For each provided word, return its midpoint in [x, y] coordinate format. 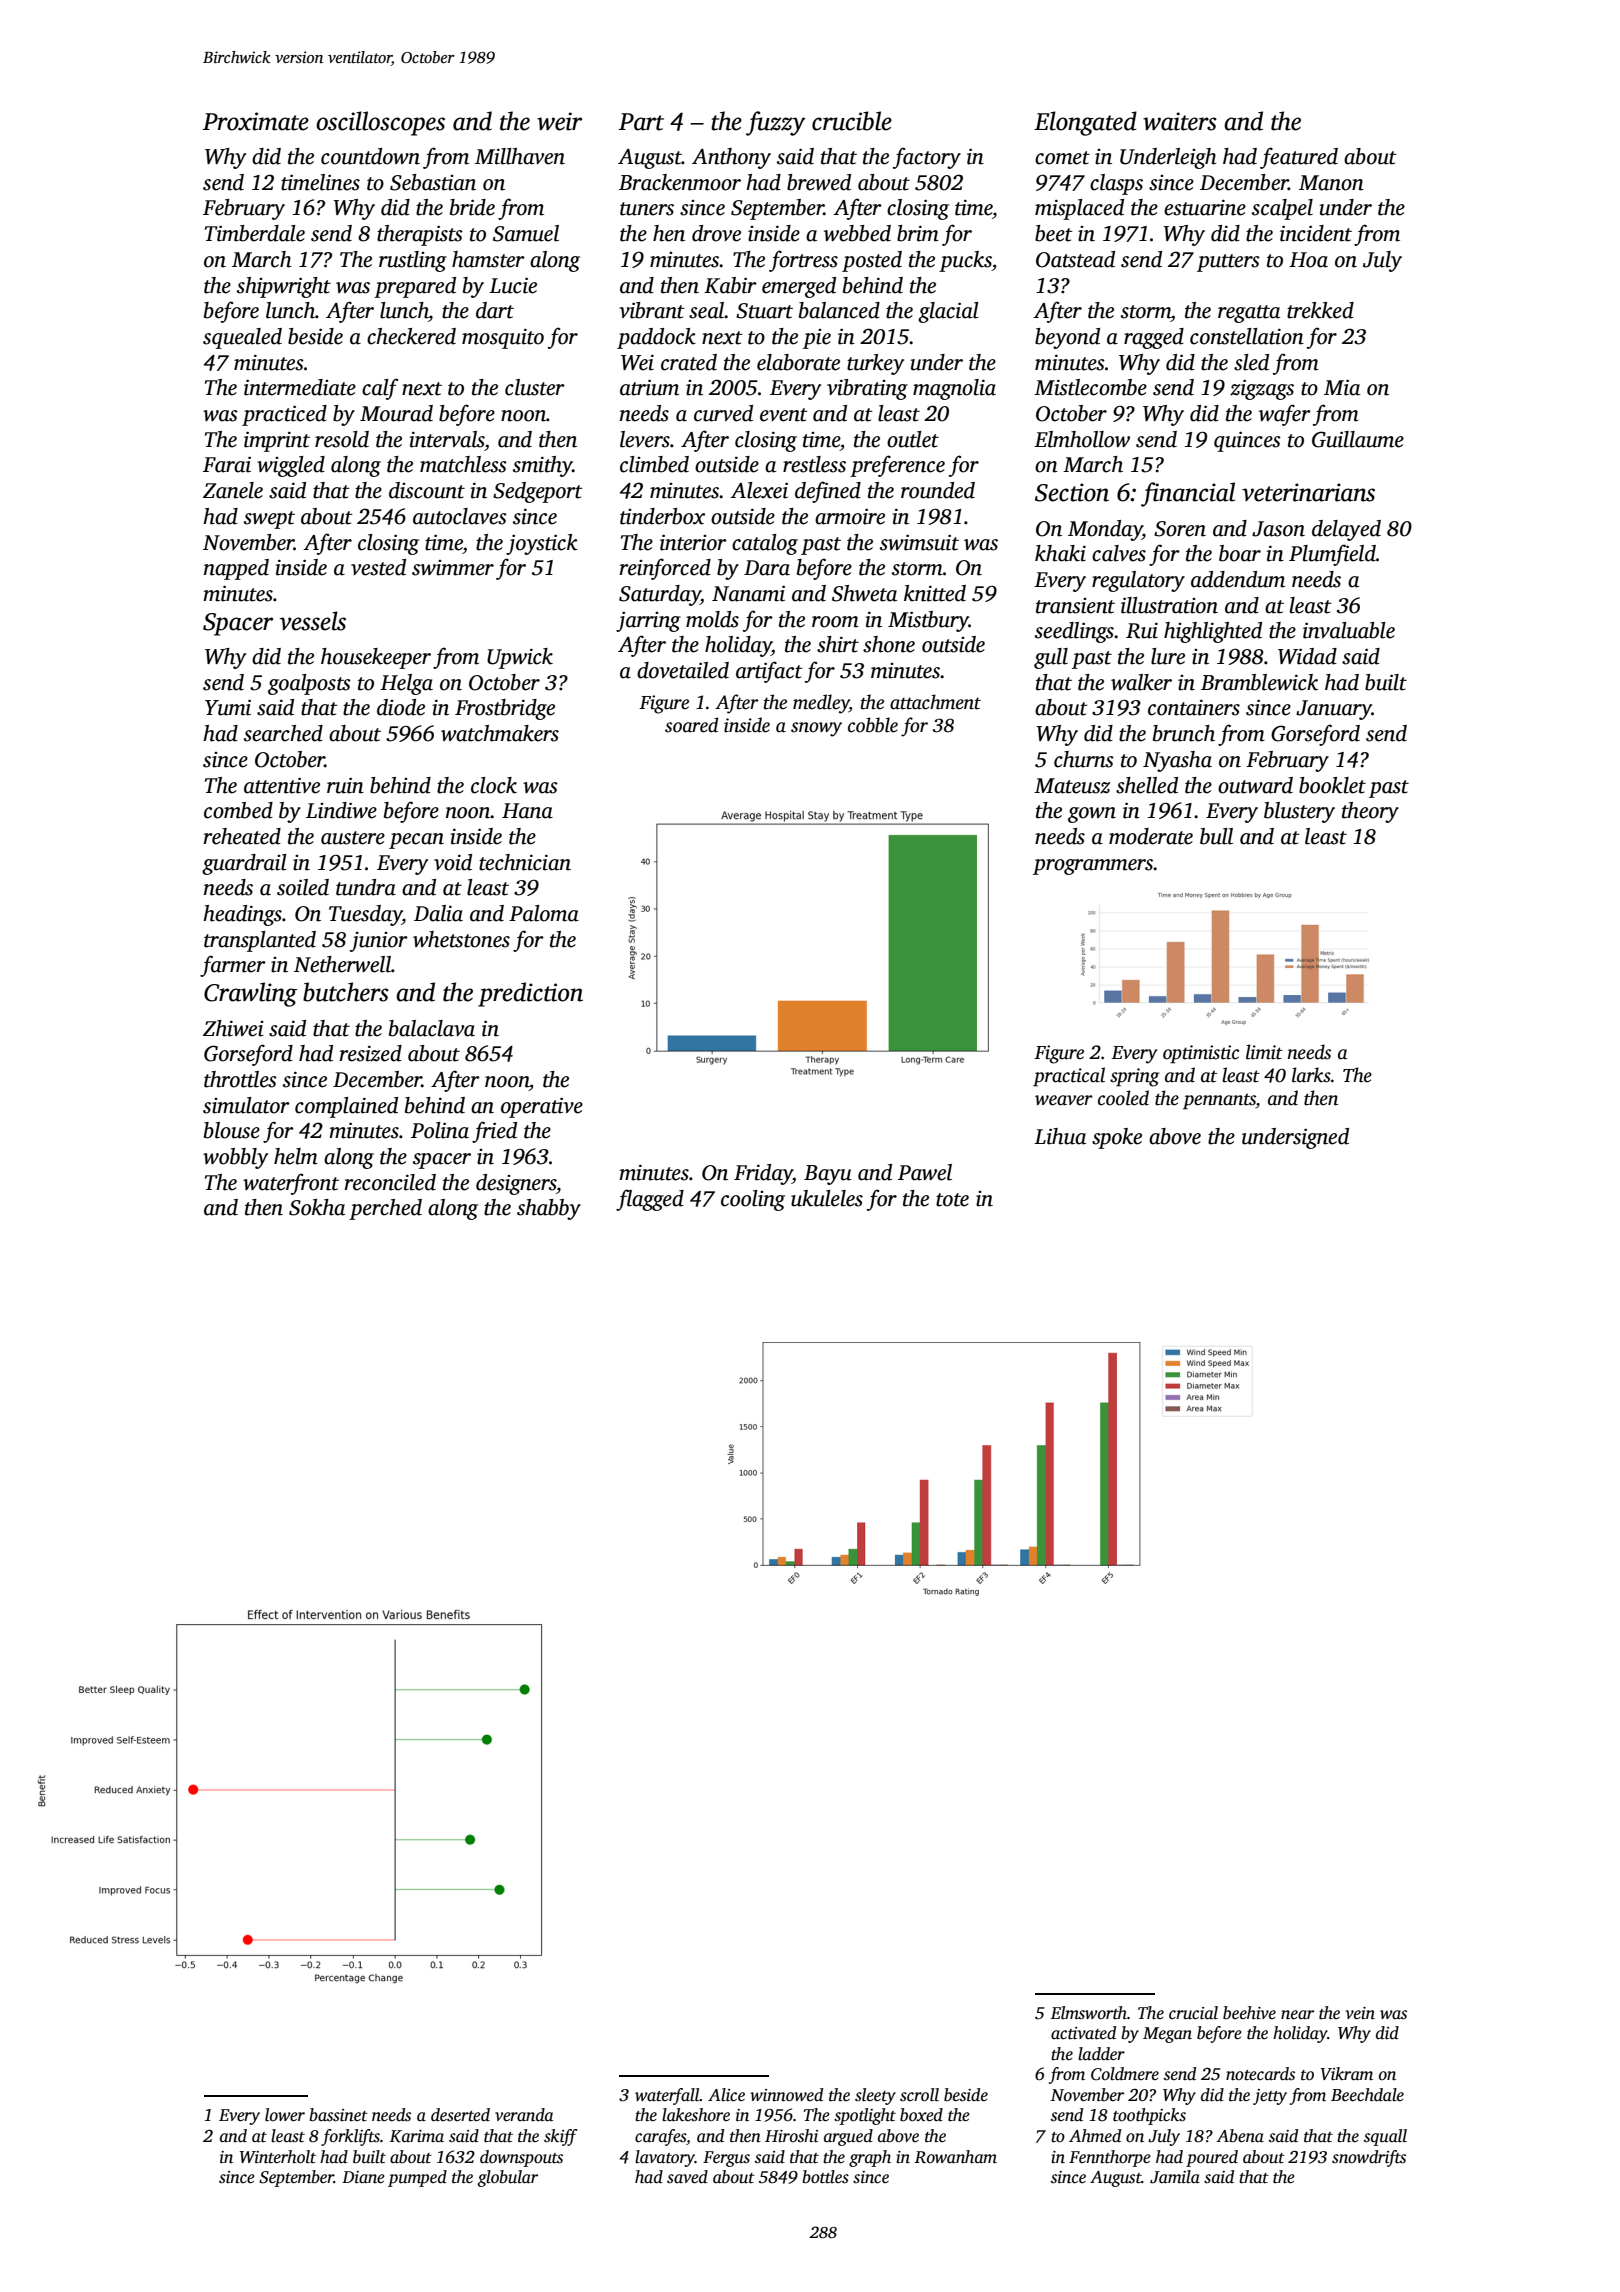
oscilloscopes [380, 123]
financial [1188, 494]
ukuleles [827, 1198]
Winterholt [278, 2157]
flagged [650, 1200]
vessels [313, 621]
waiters [1180, 121]
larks [1311, 1075]
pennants [1219, 1101]
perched [385, 1209]
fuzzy [776, 123]
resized [371, 1053]
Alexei [759, 490]
